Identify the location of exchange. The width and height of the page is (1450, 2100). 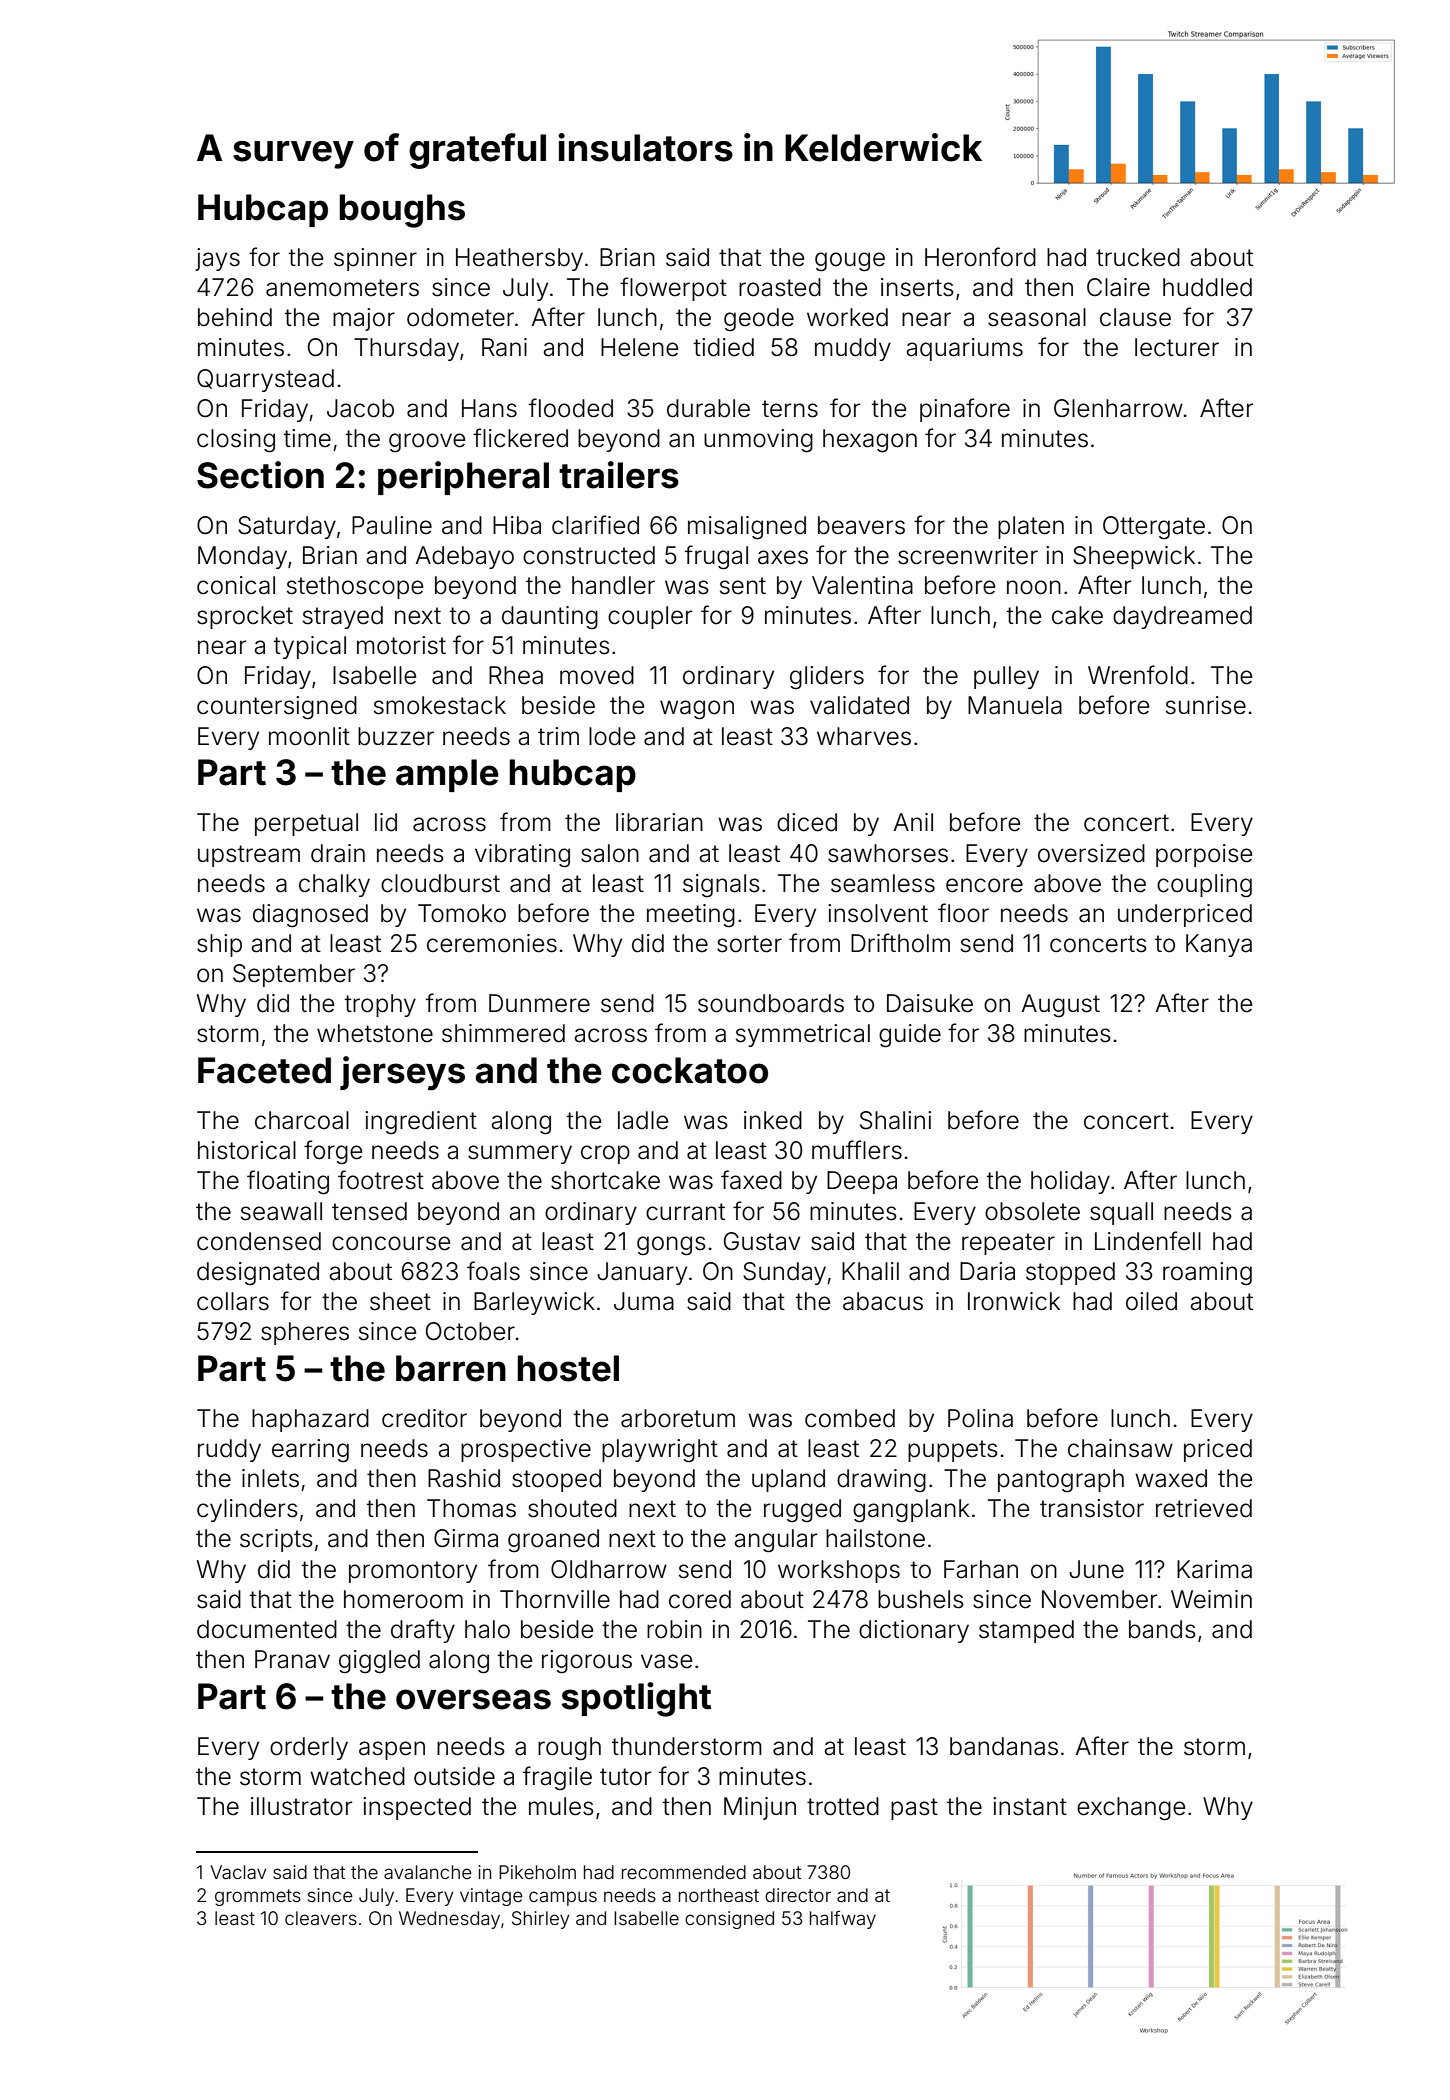
(1131, 1809).
